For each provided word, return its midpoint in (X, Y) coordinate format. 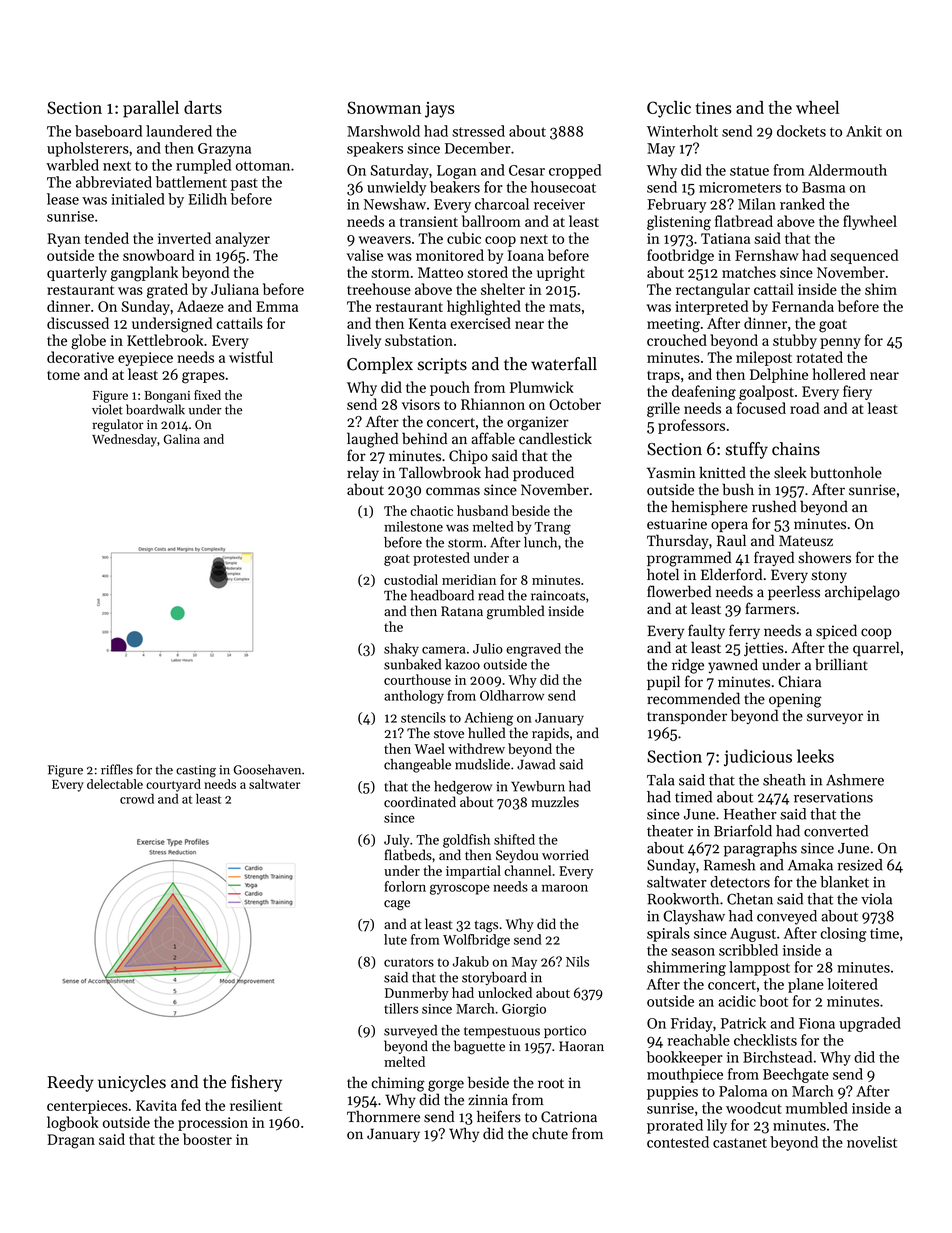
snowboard (158, 255)
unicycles (132, 1083)
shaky (401, 650)
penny (840, 343)
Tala (661, 780)
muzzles (555, 802)
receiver (559, 204)
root (551, 1084)
